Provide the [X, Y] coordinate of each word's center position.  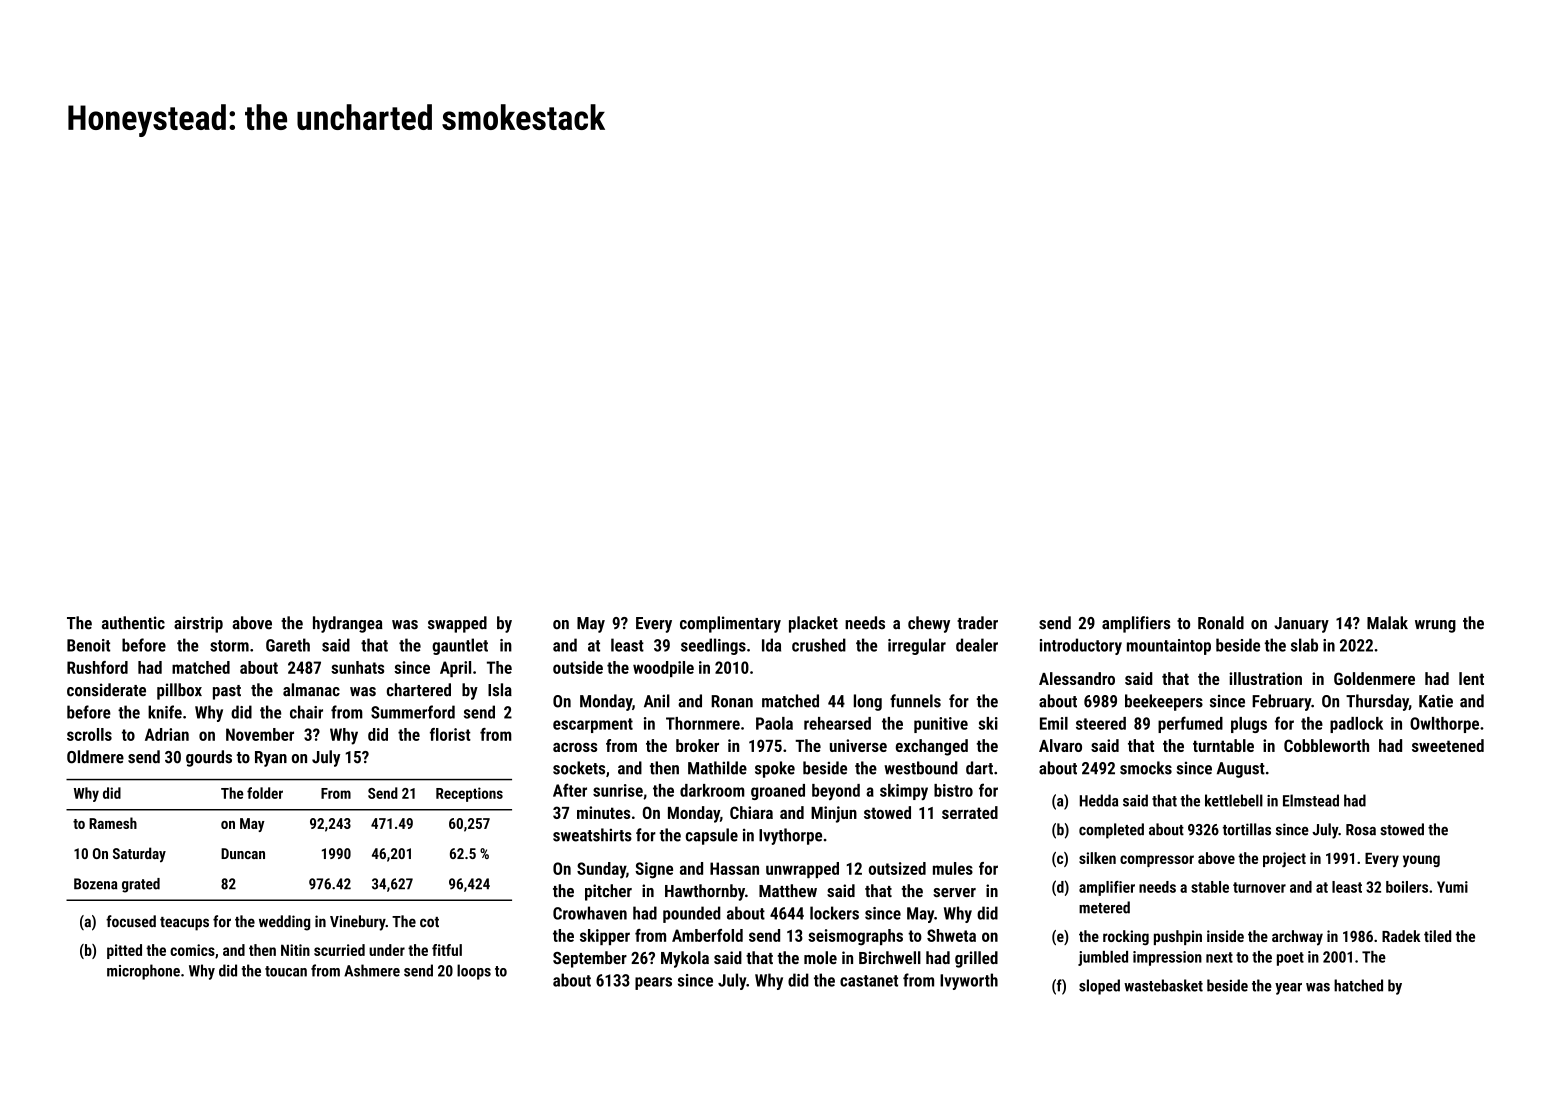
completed [1111, 831]
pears [653, 983]
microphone [143, 972]
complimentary [730, 624]
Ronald [1221, 623]
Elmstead [1311, 800]
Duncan [243, 853]
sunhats [357, 667]
